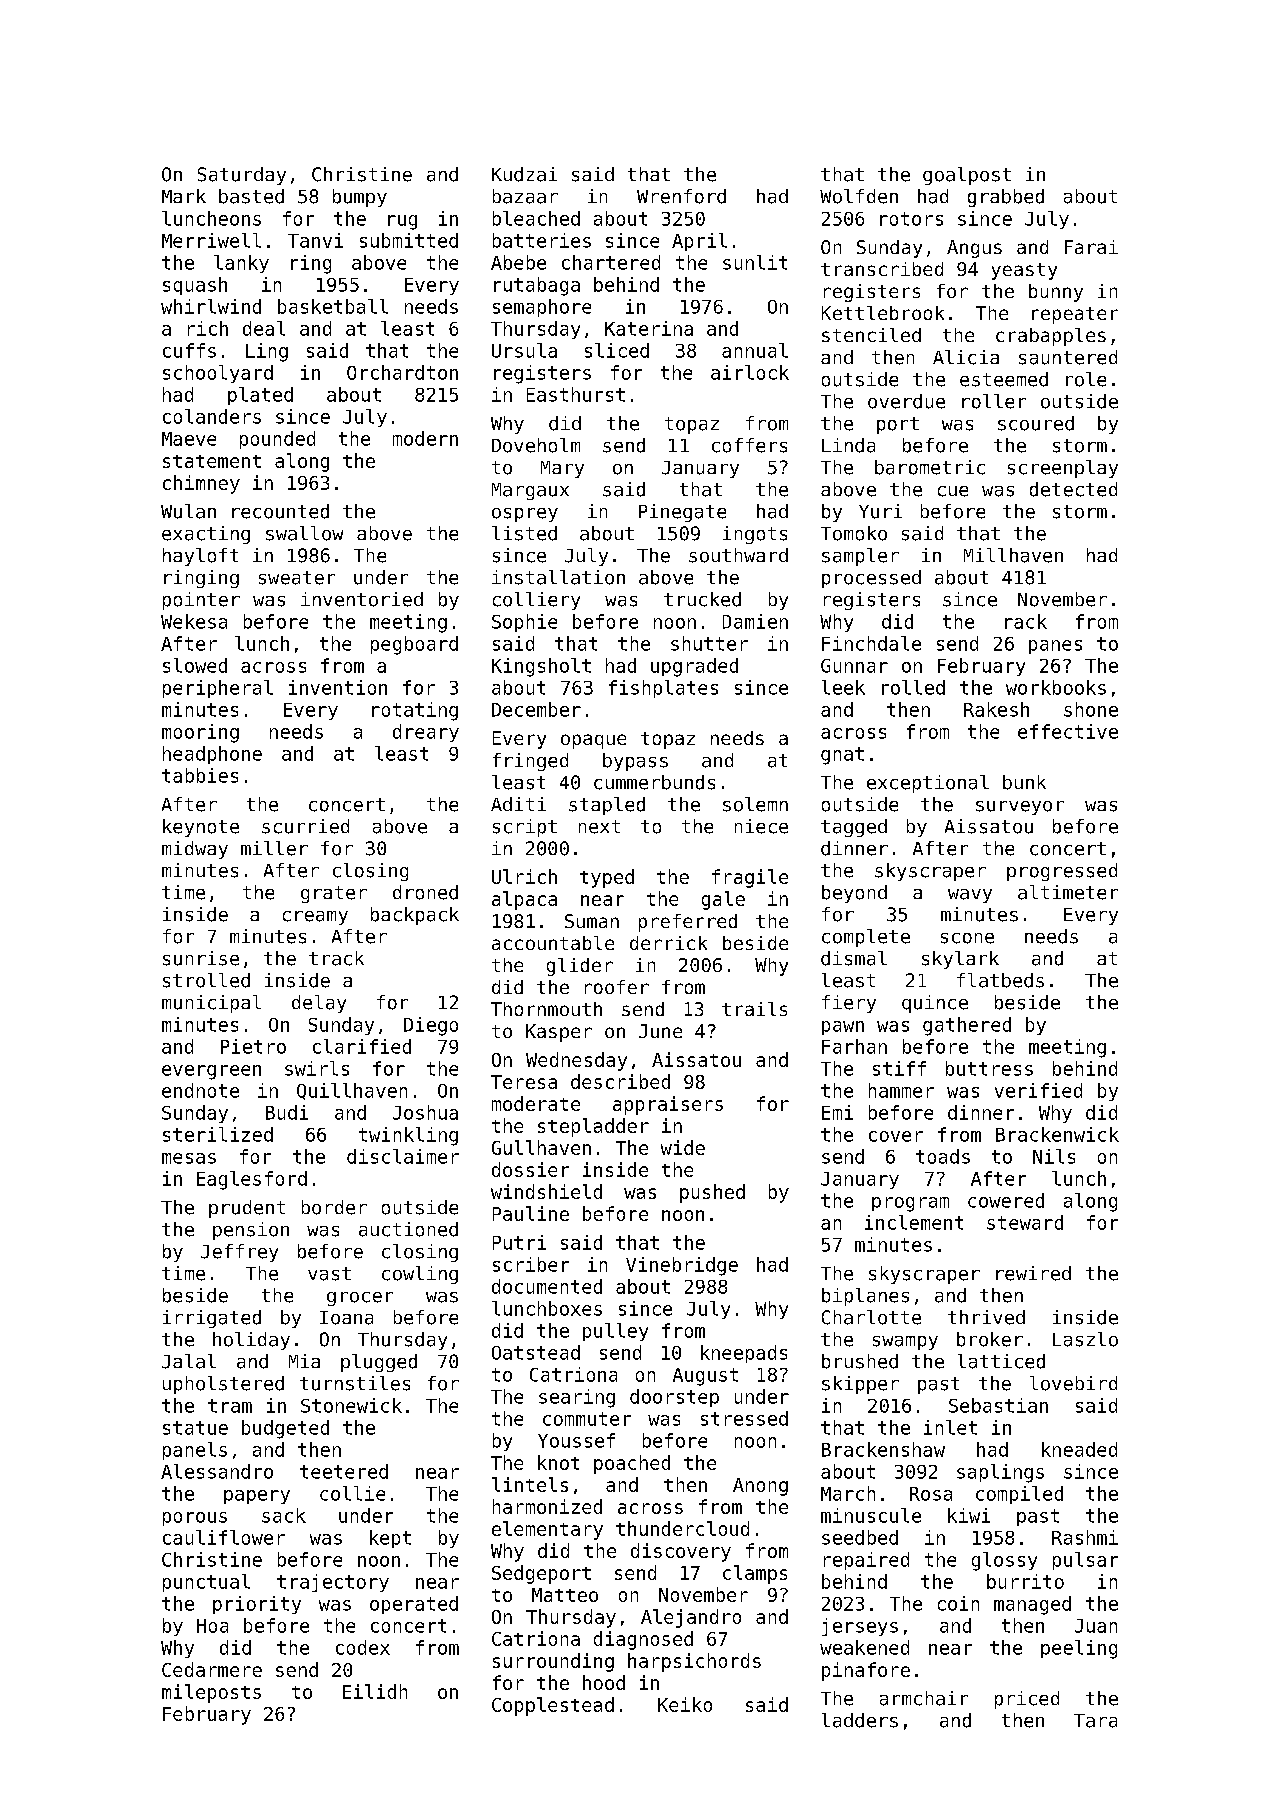  Describe the element at coordinates (681, 196) in the screenshot. I see `Wrenford` at that location.
